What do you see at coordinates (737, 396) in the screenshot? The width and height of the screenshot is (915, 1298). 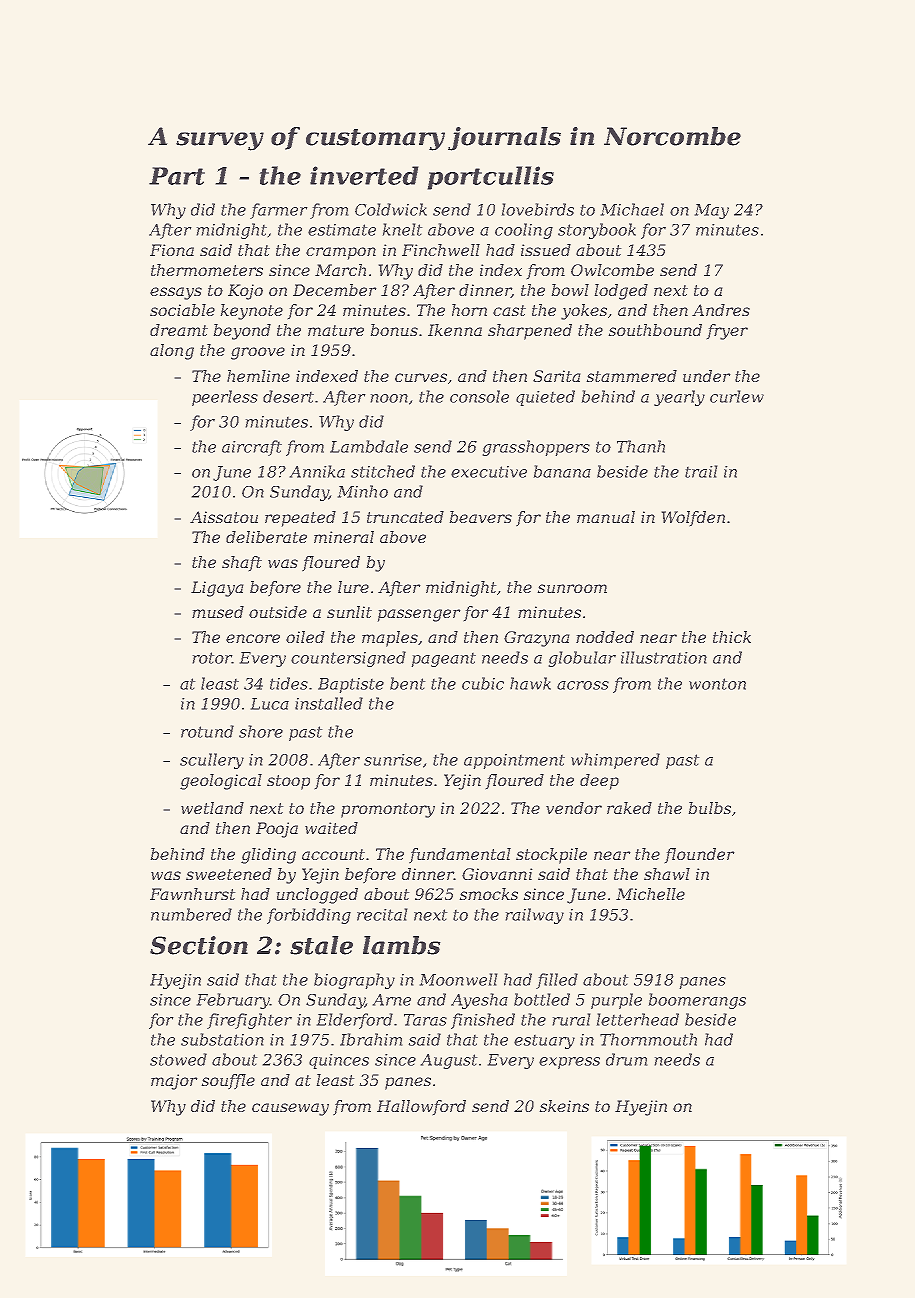 I see `curlew` at bounding box center [737, 396].
